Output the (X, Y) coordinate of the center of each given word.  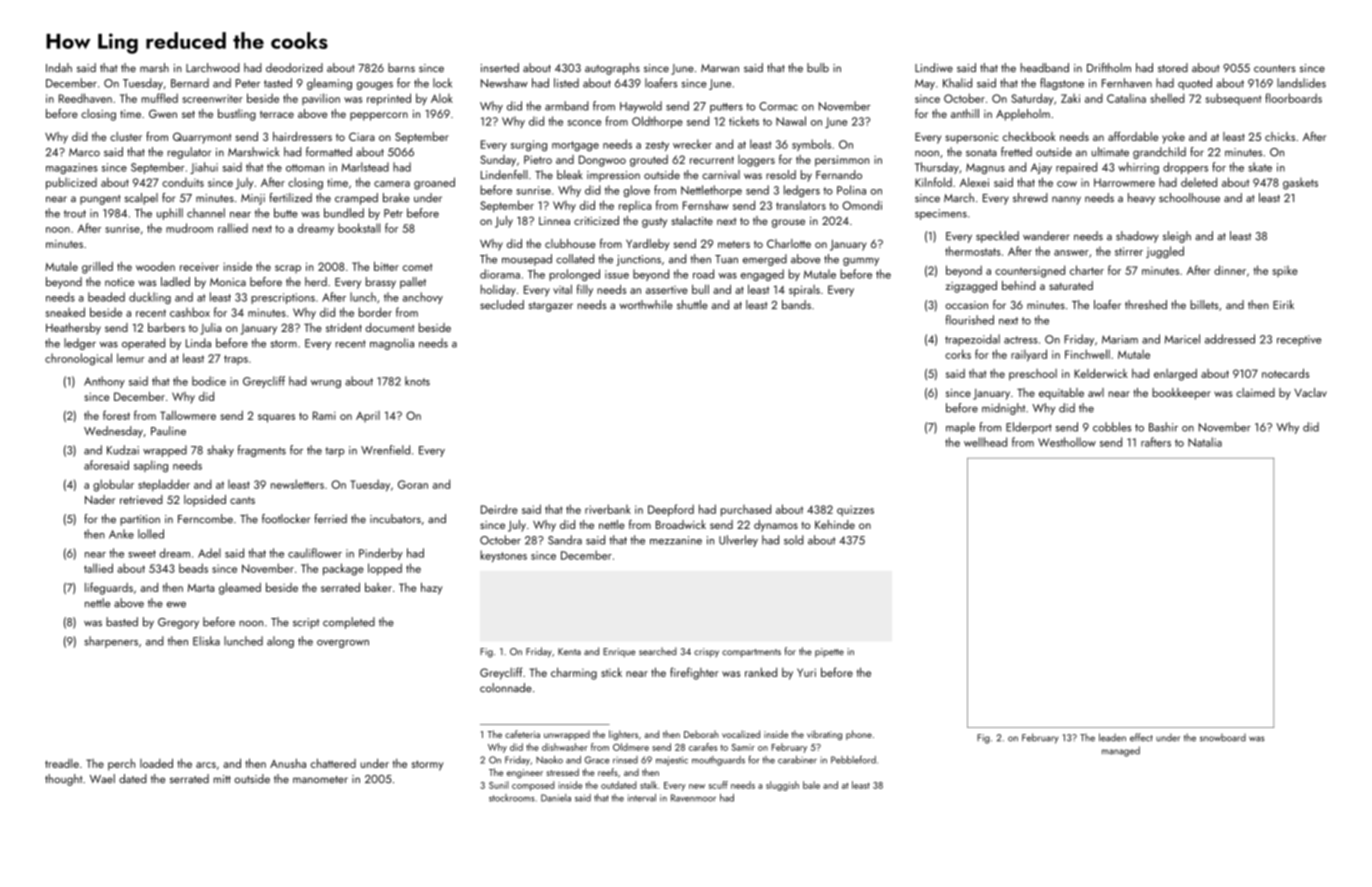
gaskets (1300, 184)
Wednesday (113, 432)
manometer (320, 779)
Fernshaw (706, 205)
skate (1260, 167)
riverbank (608, 509)
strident (344, 327)
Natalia (1205, 442)
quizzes (855, 510)
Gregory (178, 623)
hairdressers (302, 136)
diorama (500, 274)
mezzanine (676, 540)
